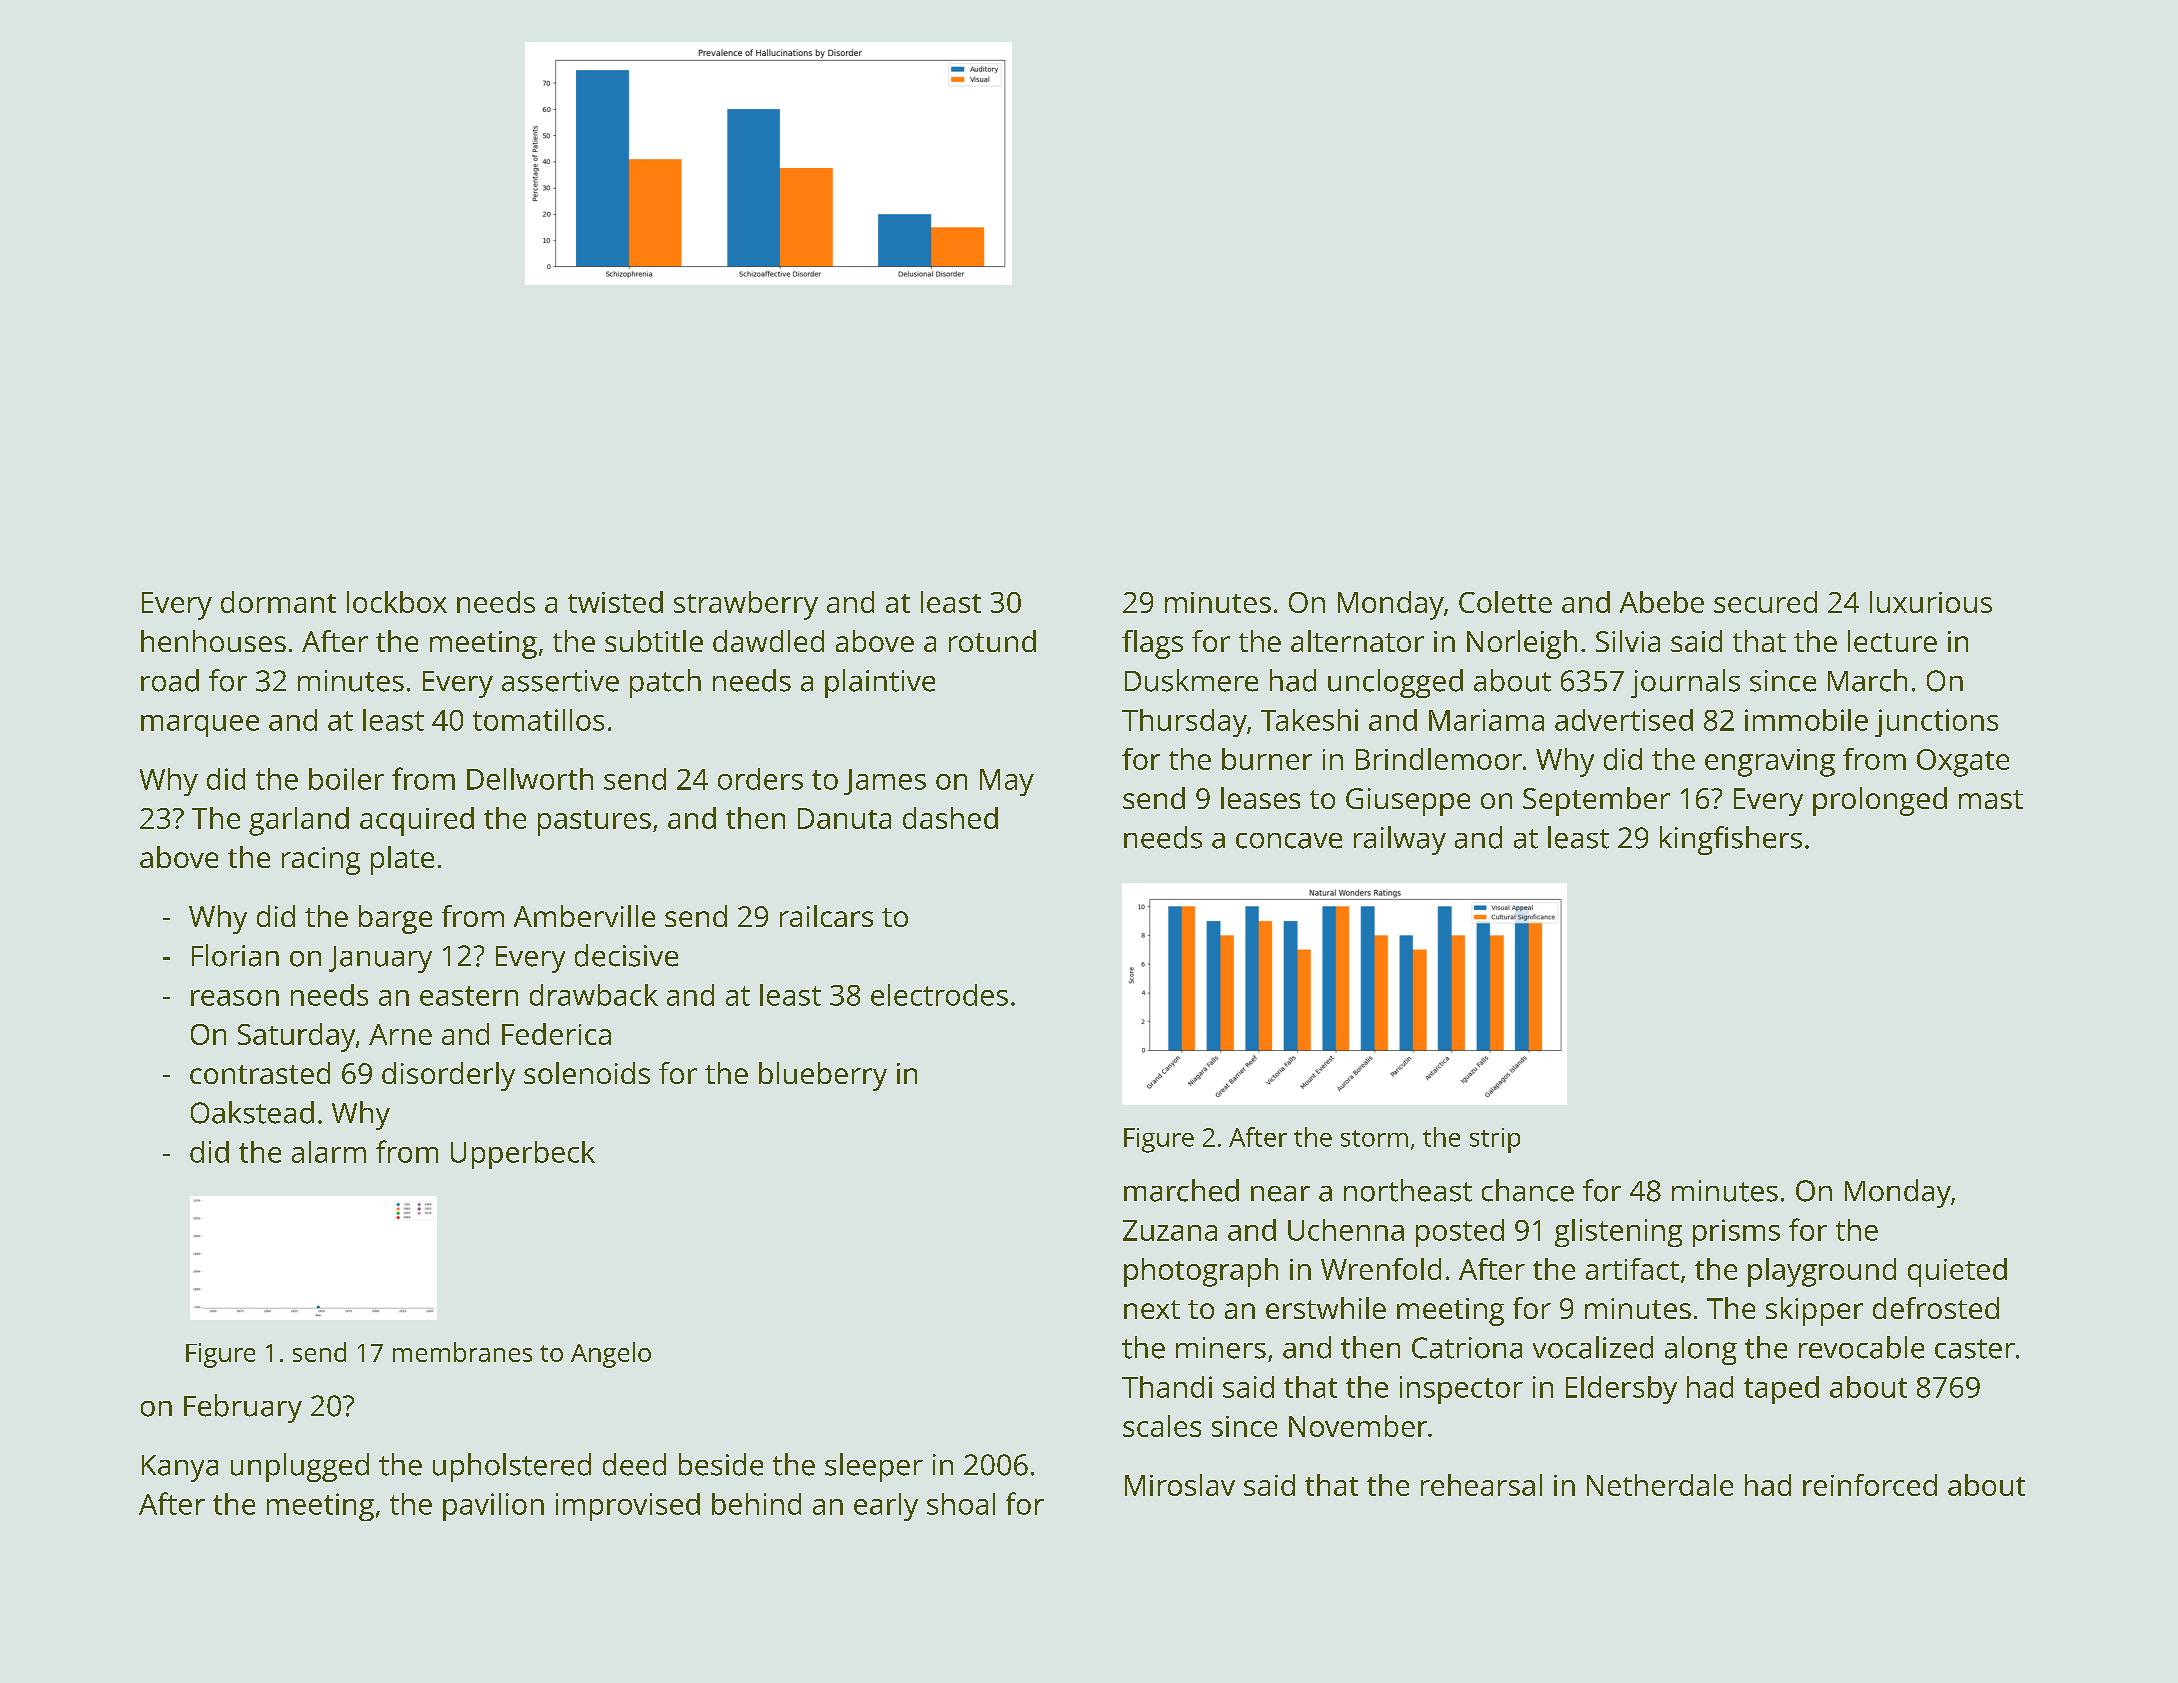 The width and height of the page is (2178, 1683). Describe the element at coordinates (560, 681) in the page. I see `assertive` at that location.
